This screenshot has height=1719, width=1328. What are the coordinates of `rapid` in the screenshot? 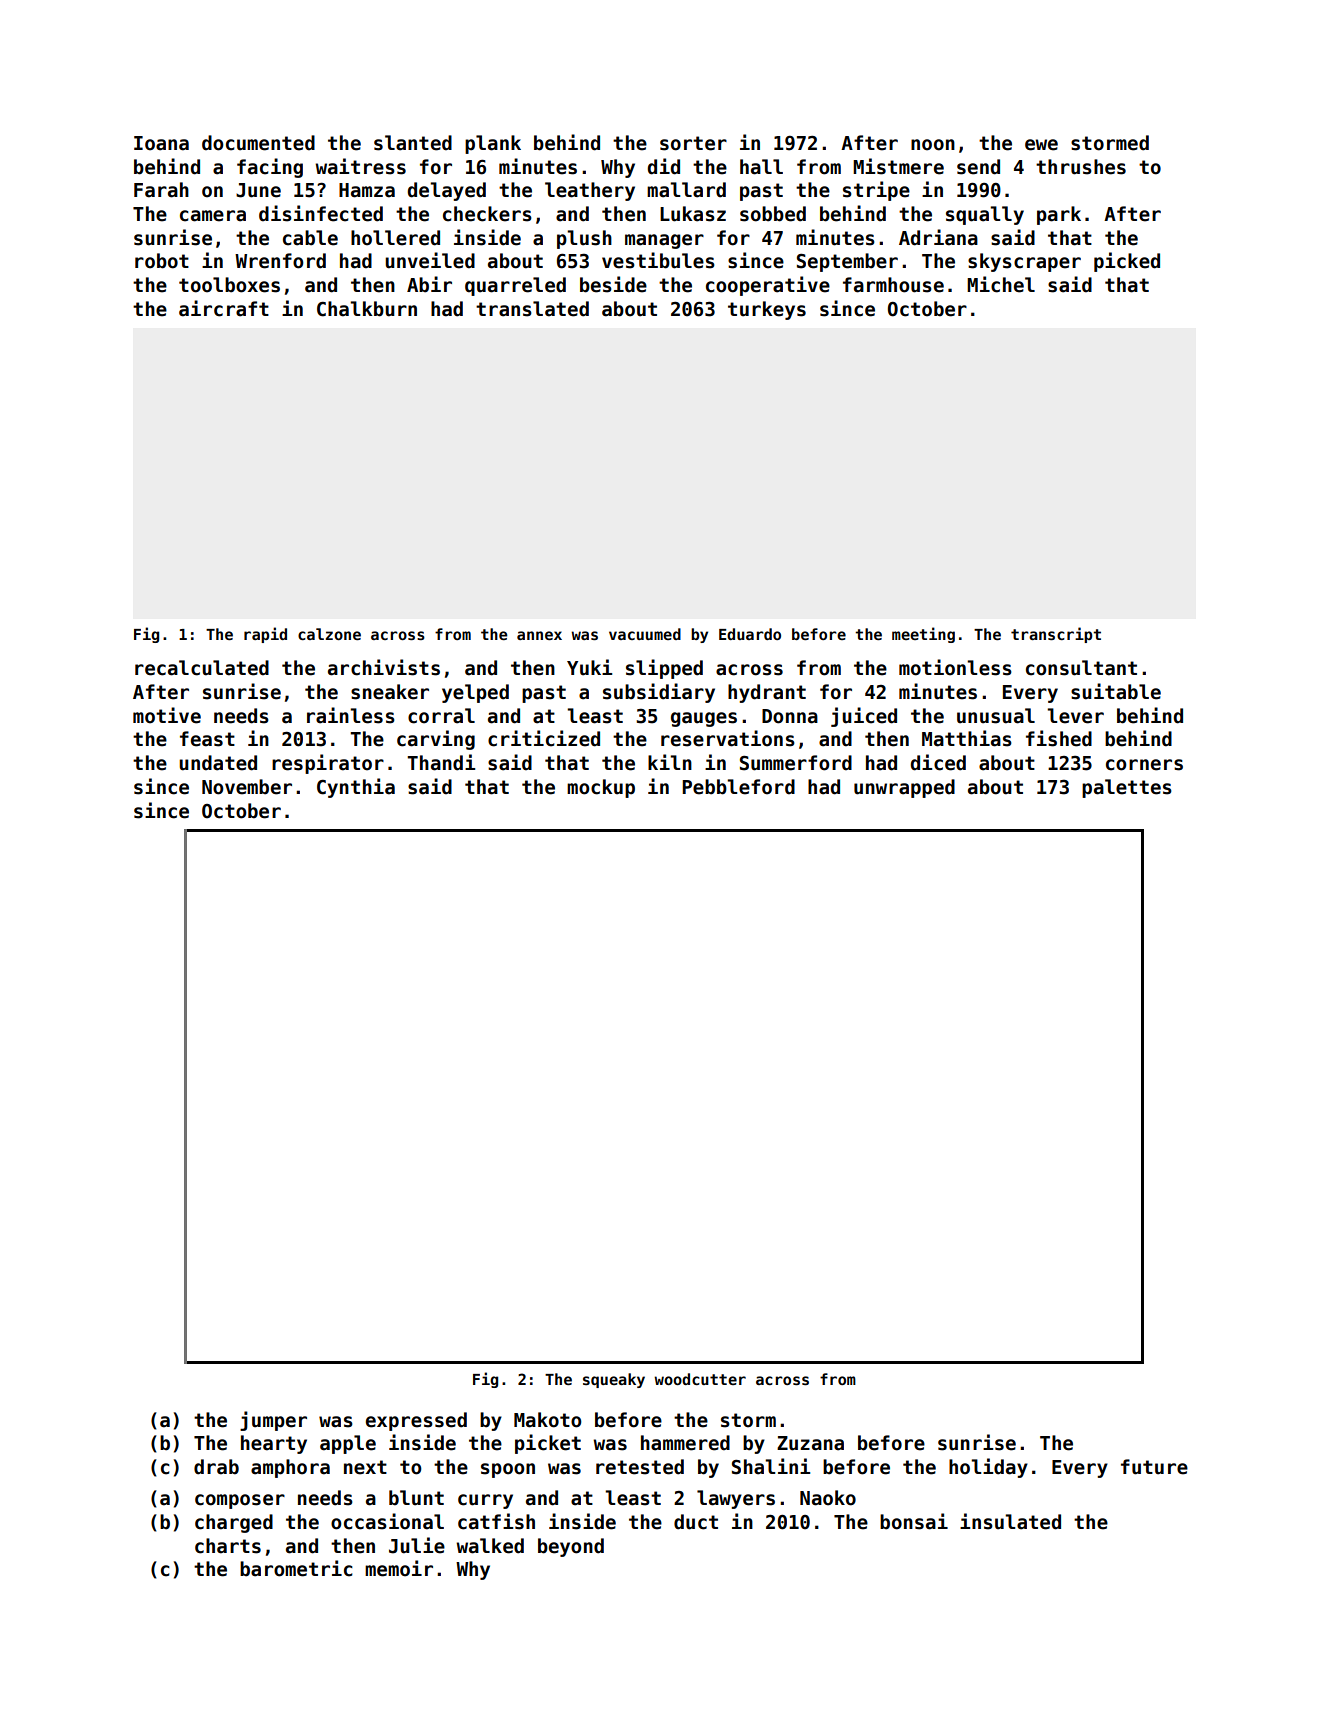 It's located at (265, 635).
